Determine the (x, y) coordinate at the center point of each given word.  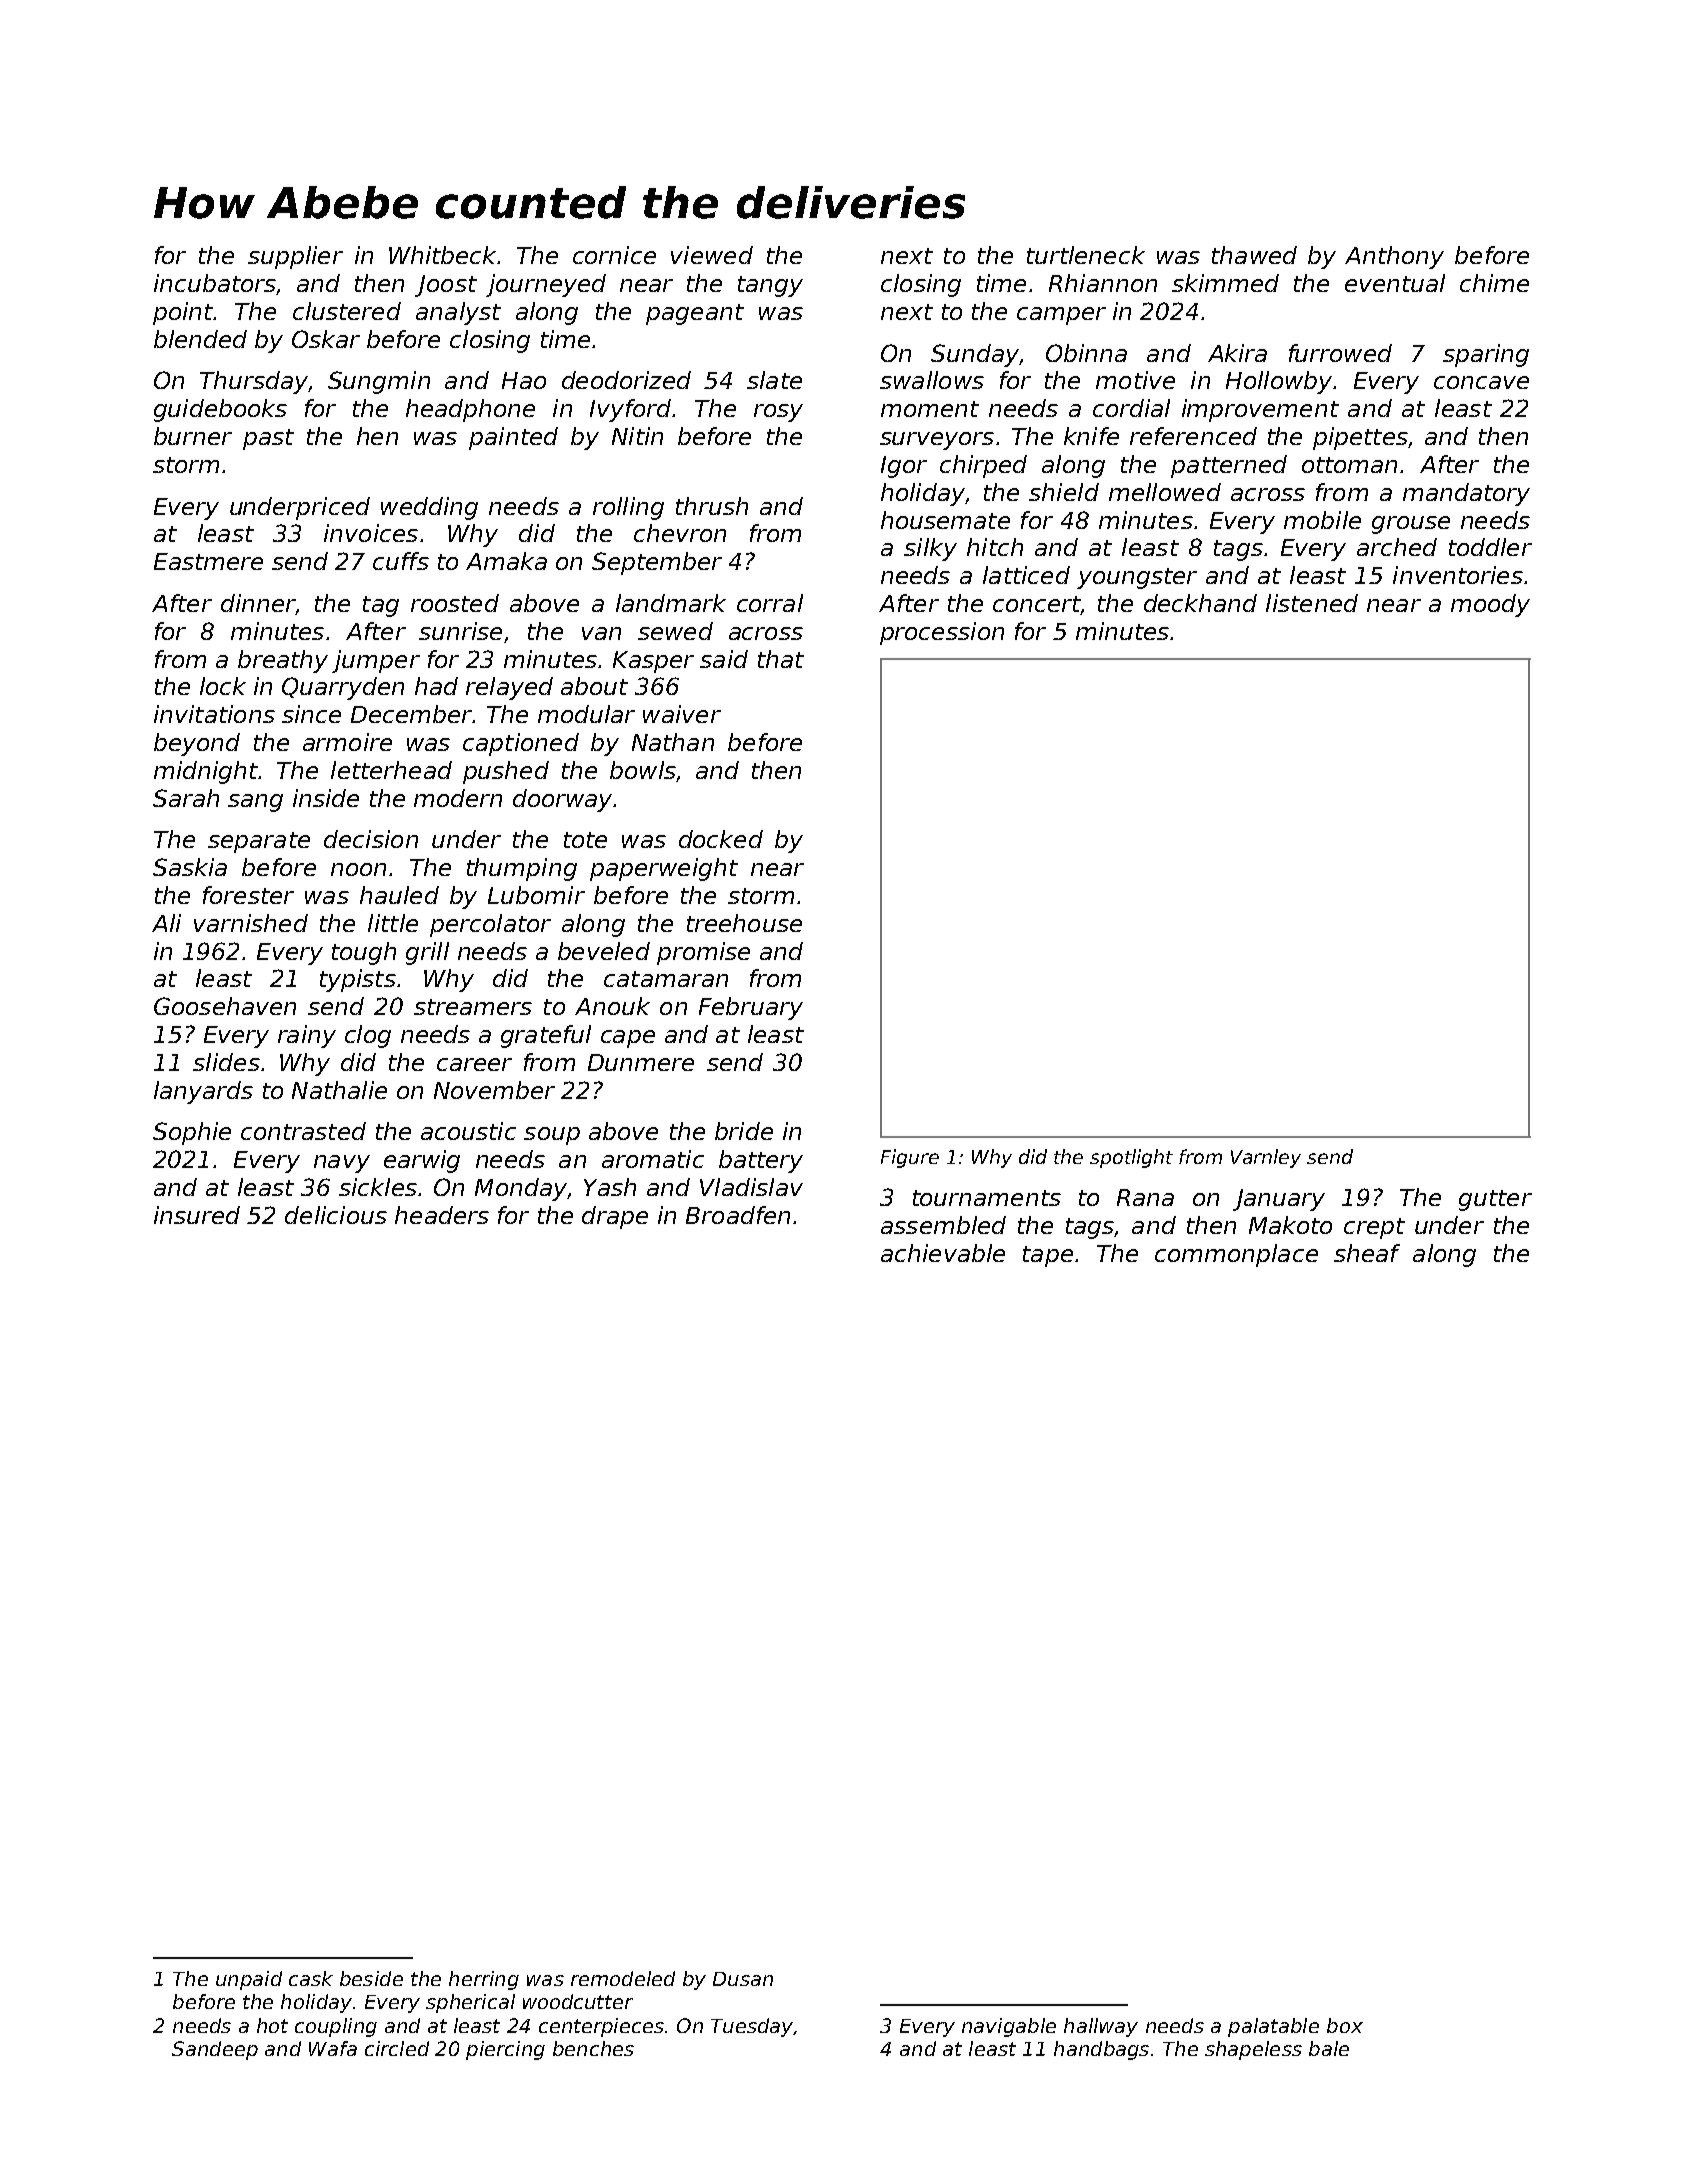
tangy (770, 286)
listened (1312, 603)
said (724, 659)
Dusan (743, 1979)
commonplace (1236, 1255)
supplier (295, 257)
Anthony (1394, 257)
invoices (371, 533)
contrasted (303, 1131)
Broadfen (738, 1215)
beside (371, 1978)
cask (311, 1978)
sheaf (1367, 1253)
